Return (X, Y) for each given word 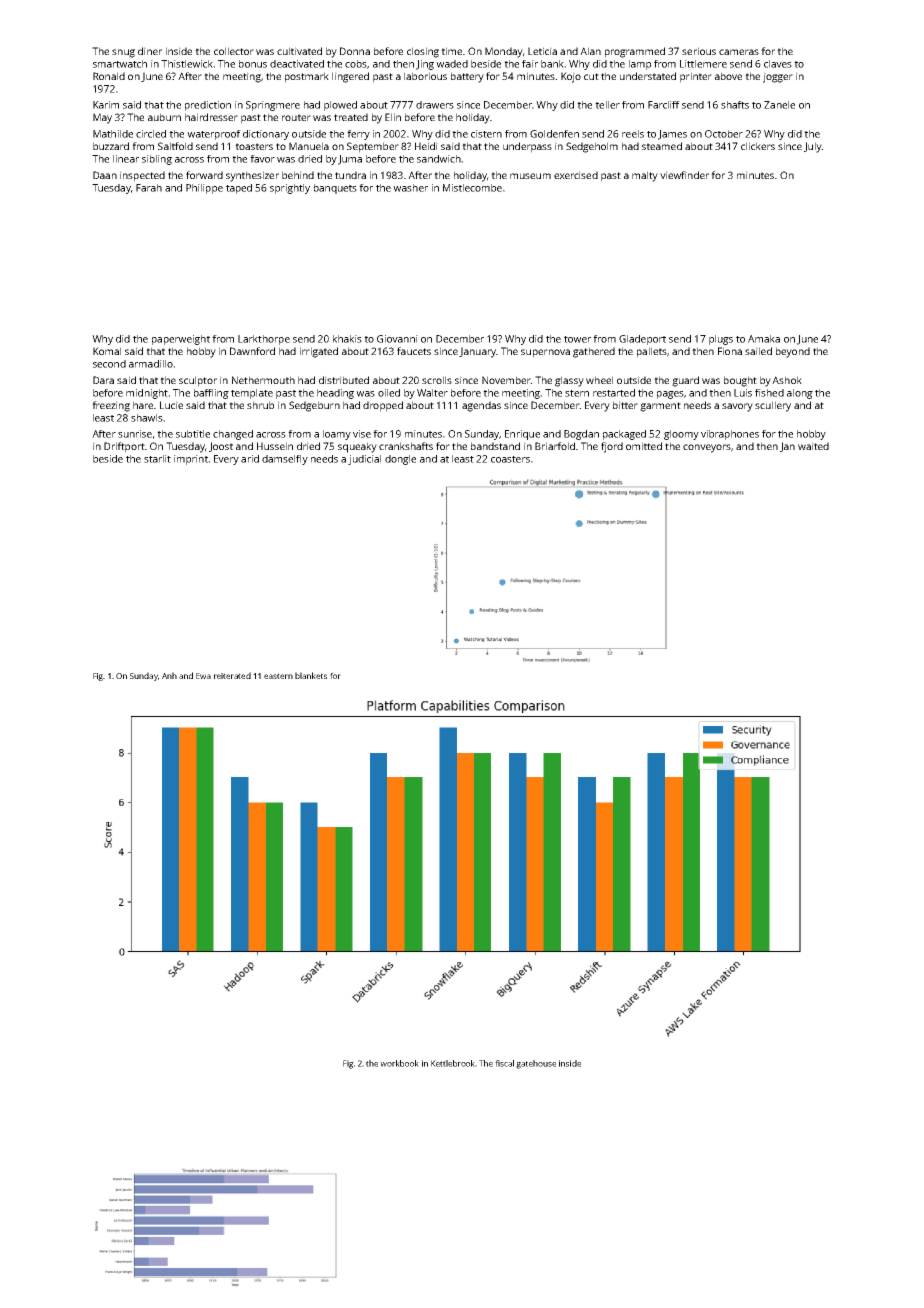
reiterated (232, 675)
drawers (435, 105)
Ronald (109, 76)
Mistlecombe (472, 188)
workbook (399, 1063)
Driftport (124, 447)
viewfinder (684, 175)
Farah (149, 188)
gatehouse (536, 1064)
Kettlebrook (453, 1063)
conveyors (707, 448)
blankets (311, 675)
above (728, 76)
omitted (644, 446)
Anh (169, 675)
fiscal (504, 1063)
